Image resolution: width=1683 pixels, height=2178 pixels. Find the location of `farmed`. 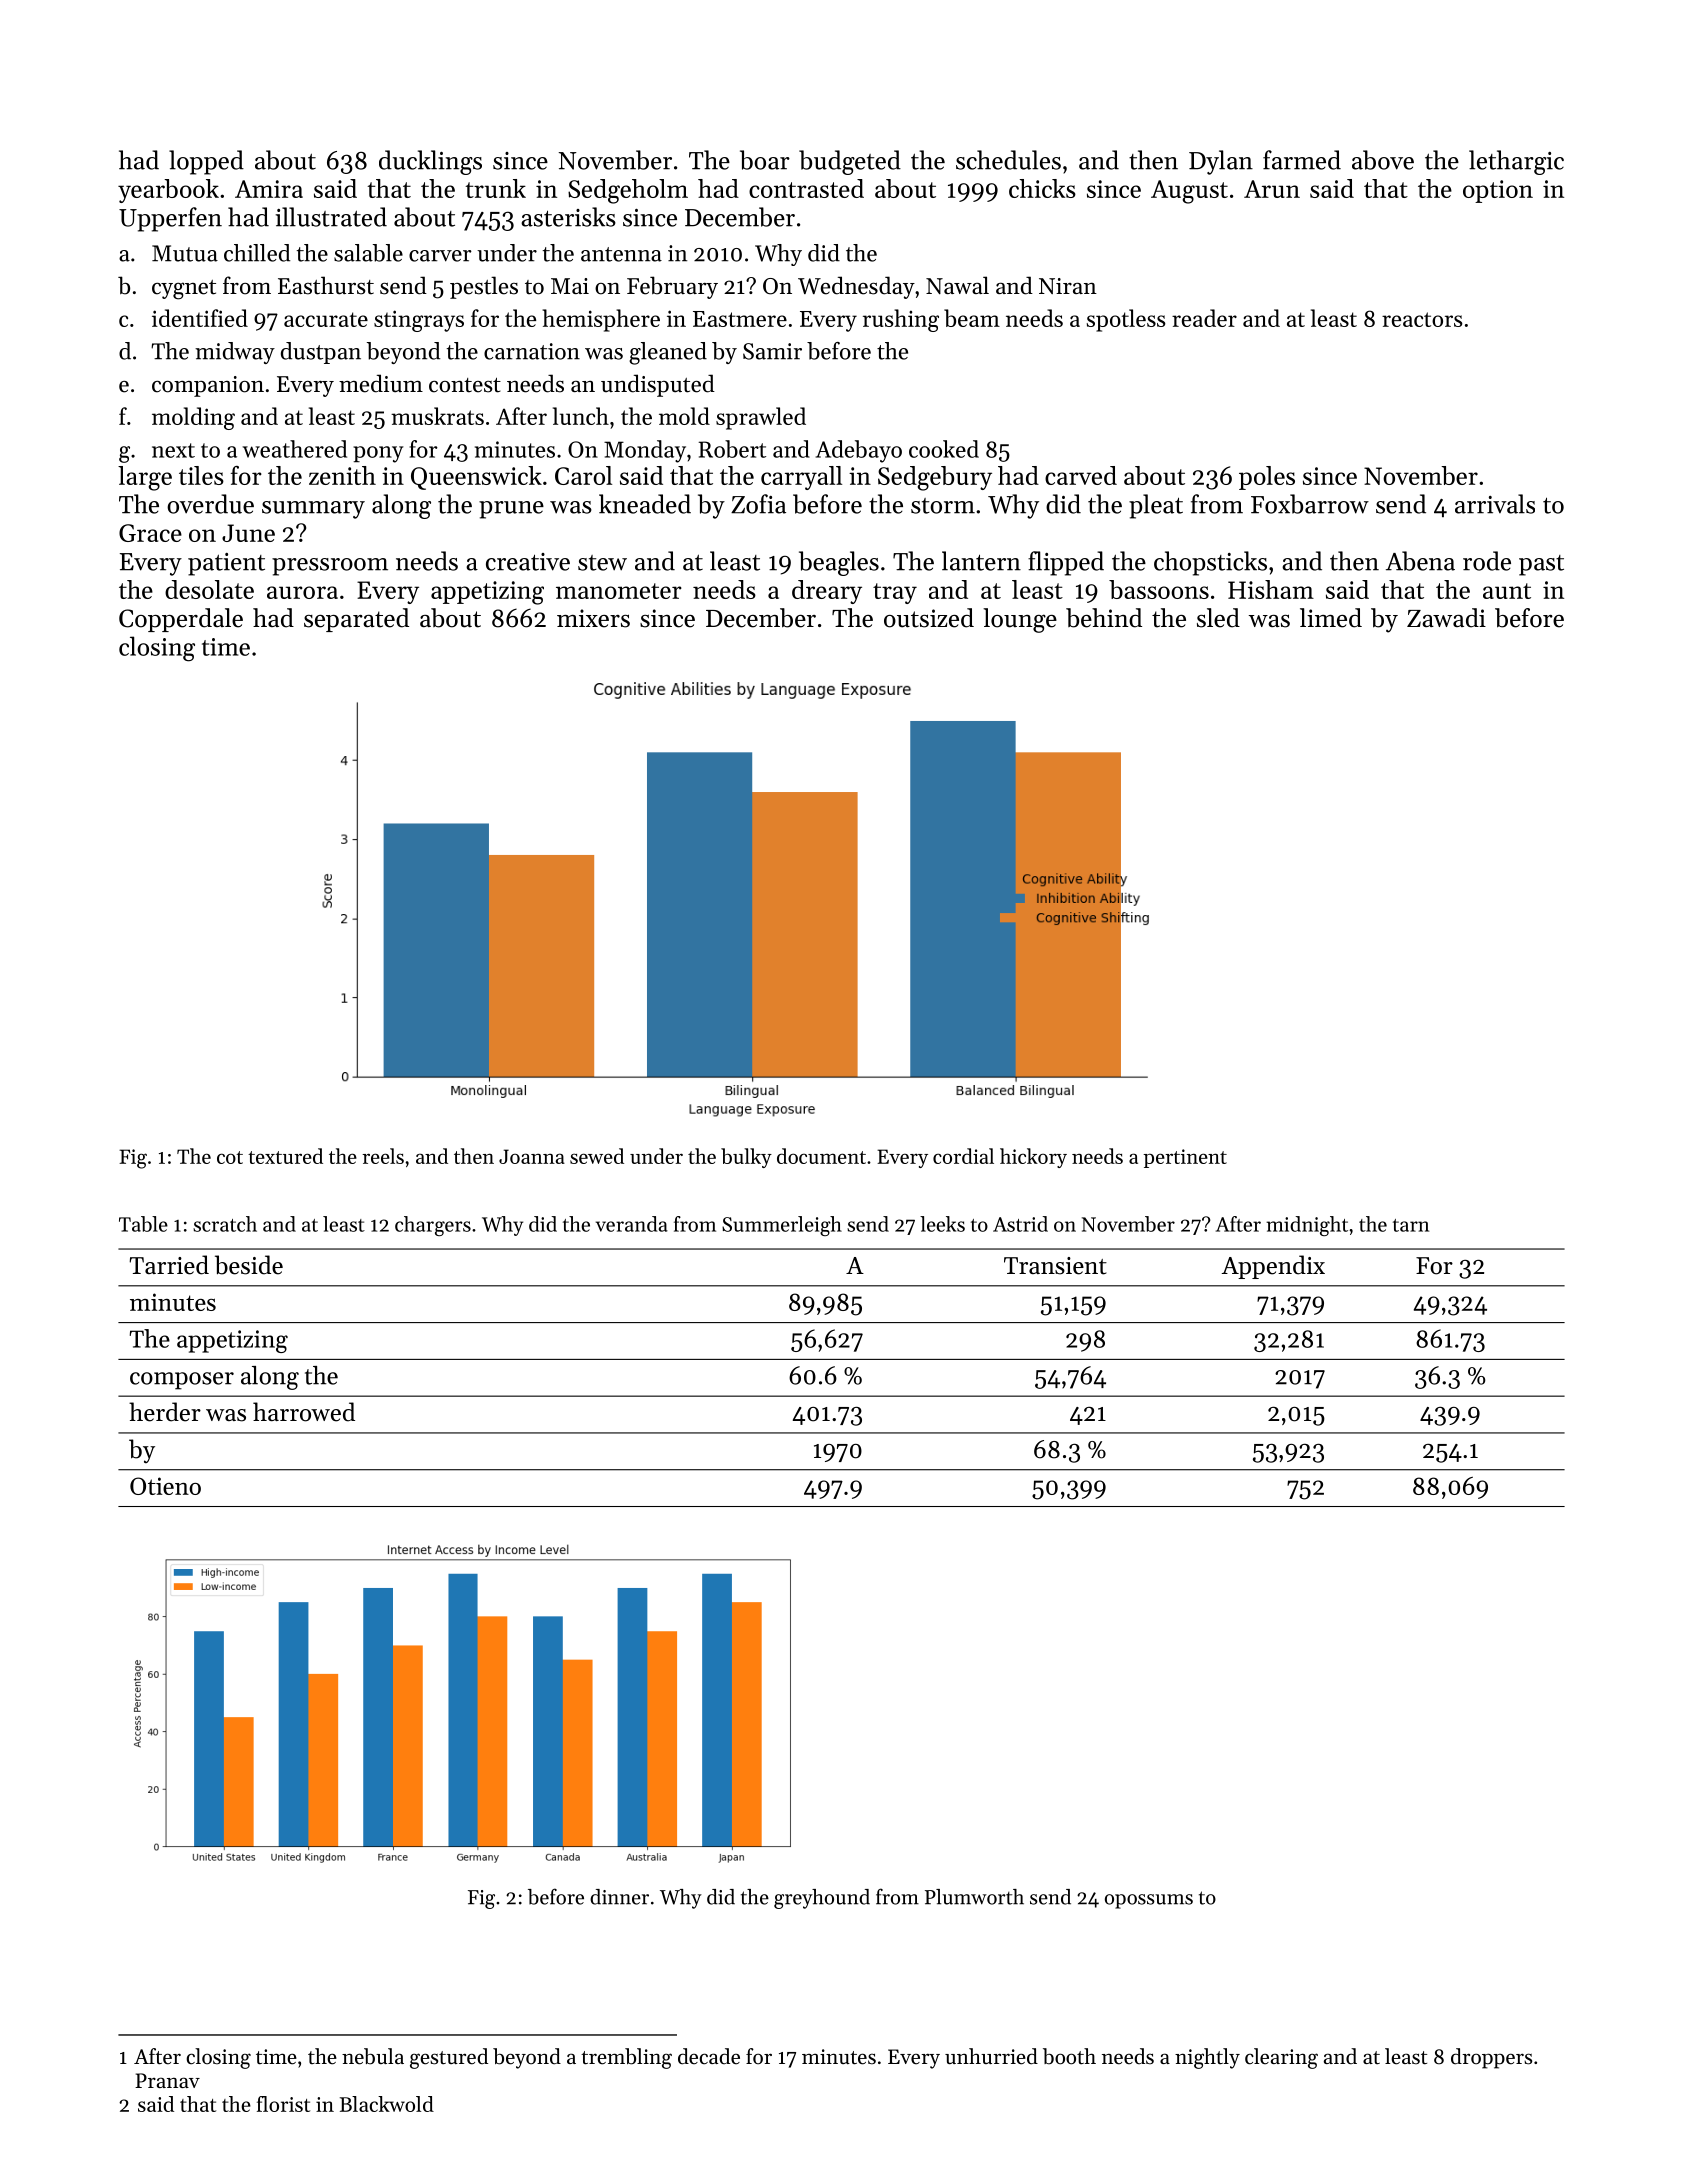

farmed is located at coordinates (1302, 160).
